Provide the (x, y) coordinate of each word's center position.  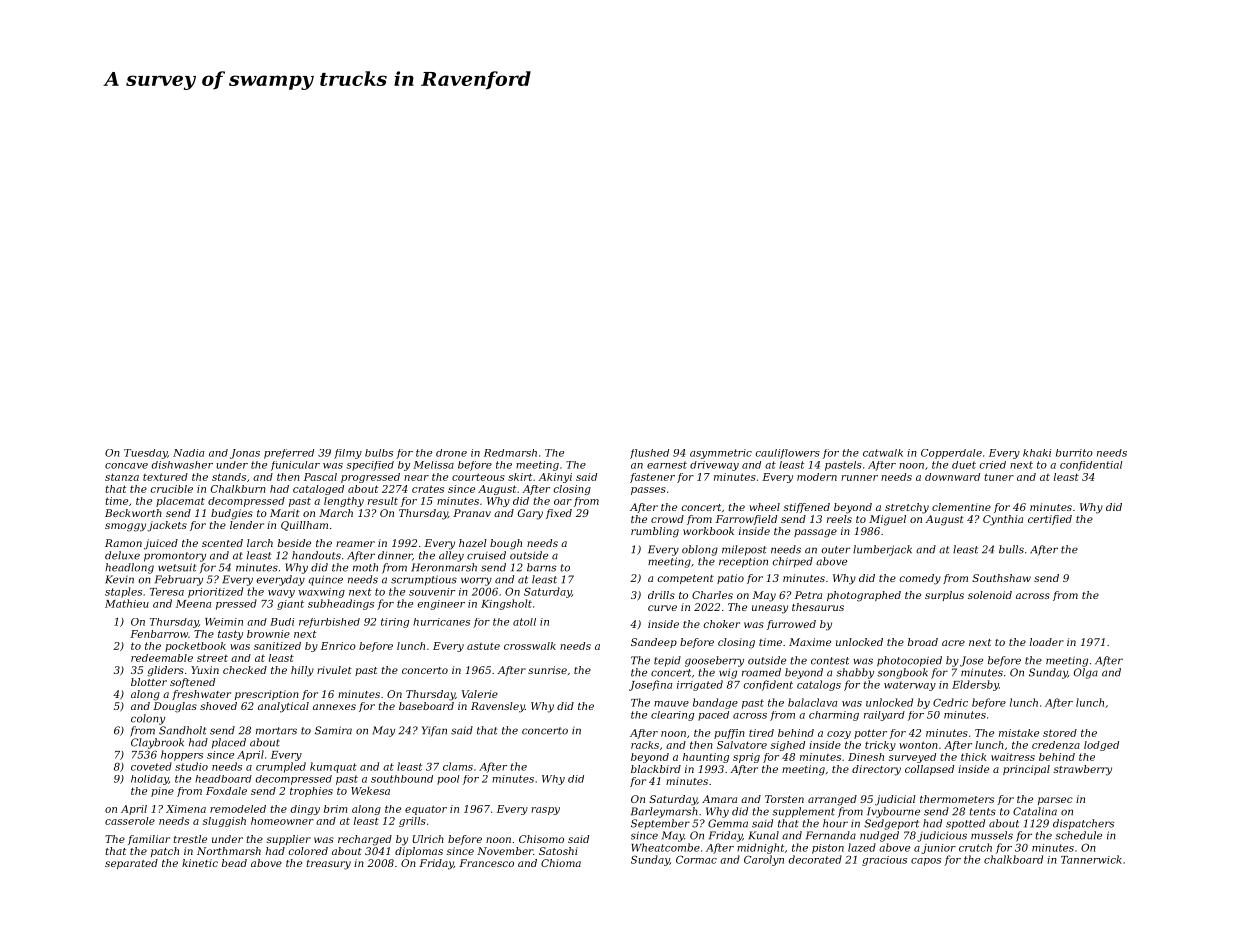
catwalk (883, 453)
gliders (165, 671)
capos (926, 862)
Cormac (696, 859)
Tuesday (145, 454)
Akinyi (555, 478)
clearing (672, 716)
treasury (329, 865)
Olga (1086, 673)
